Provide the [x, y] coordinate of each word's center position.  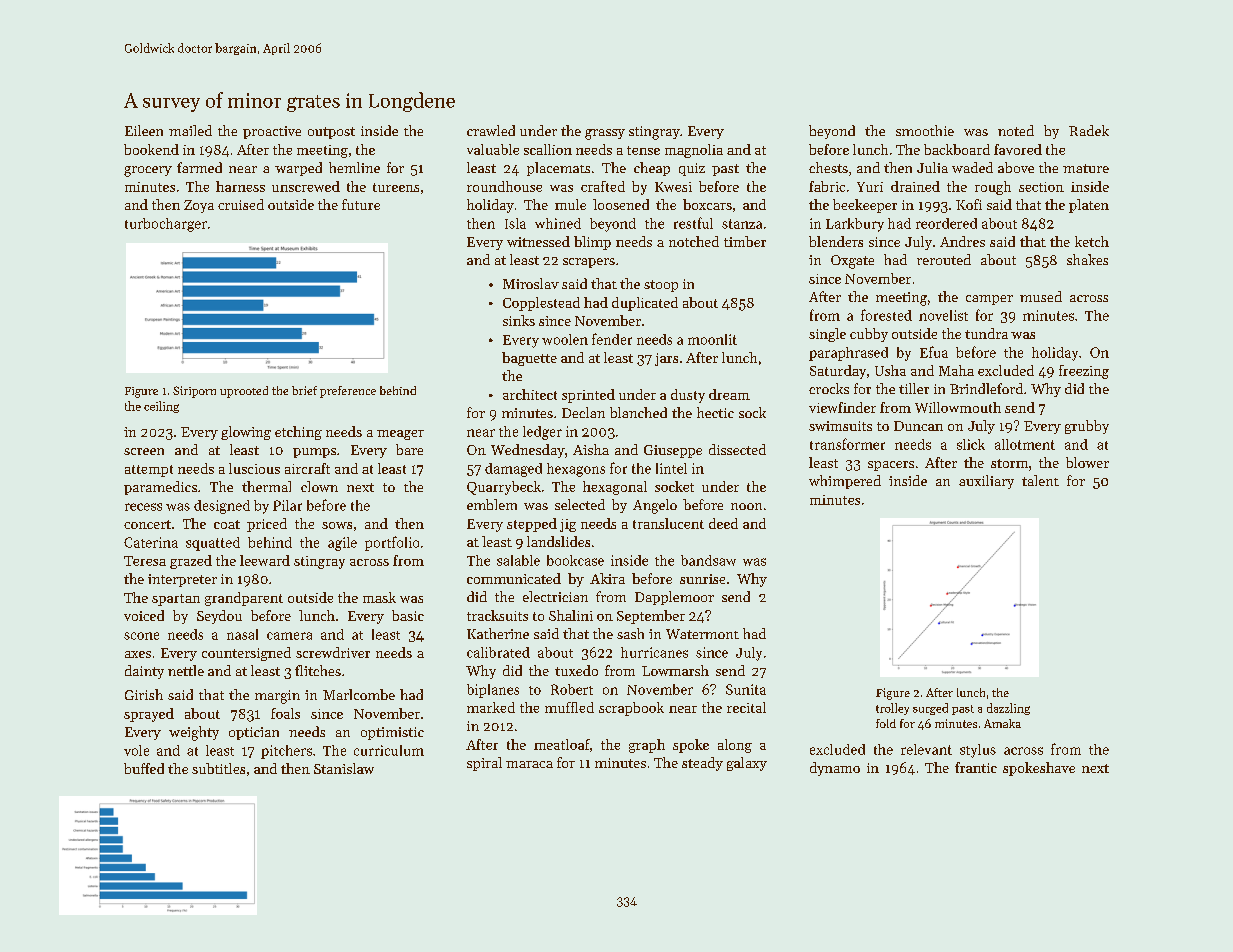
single [827, 335]
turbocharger [166, 225]
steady [702, 764]
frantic [976, 767]
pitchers [286, 752]
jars [666, 359]
